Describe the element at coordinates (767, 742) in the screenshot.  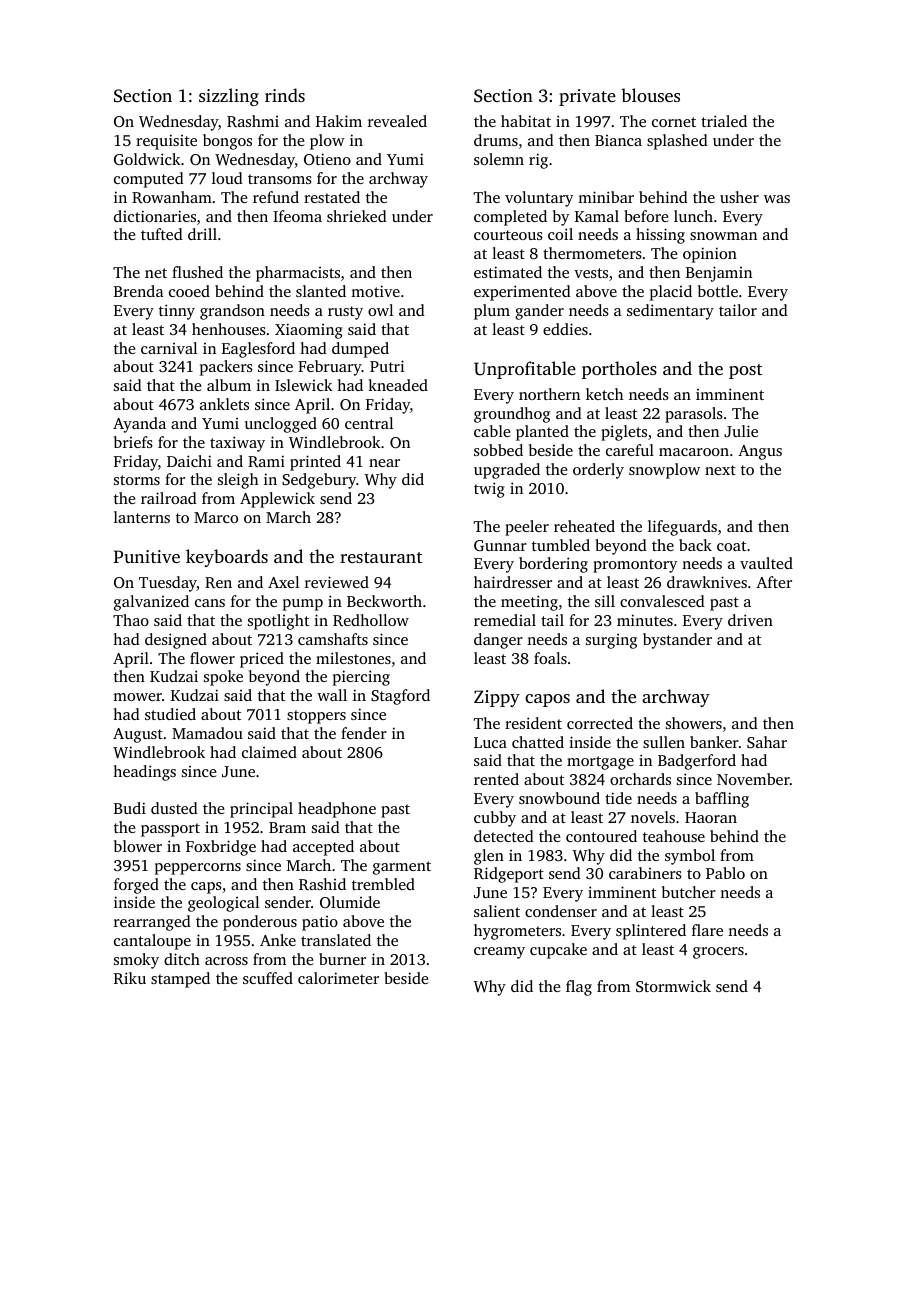
I see `Sahar` at that location.
